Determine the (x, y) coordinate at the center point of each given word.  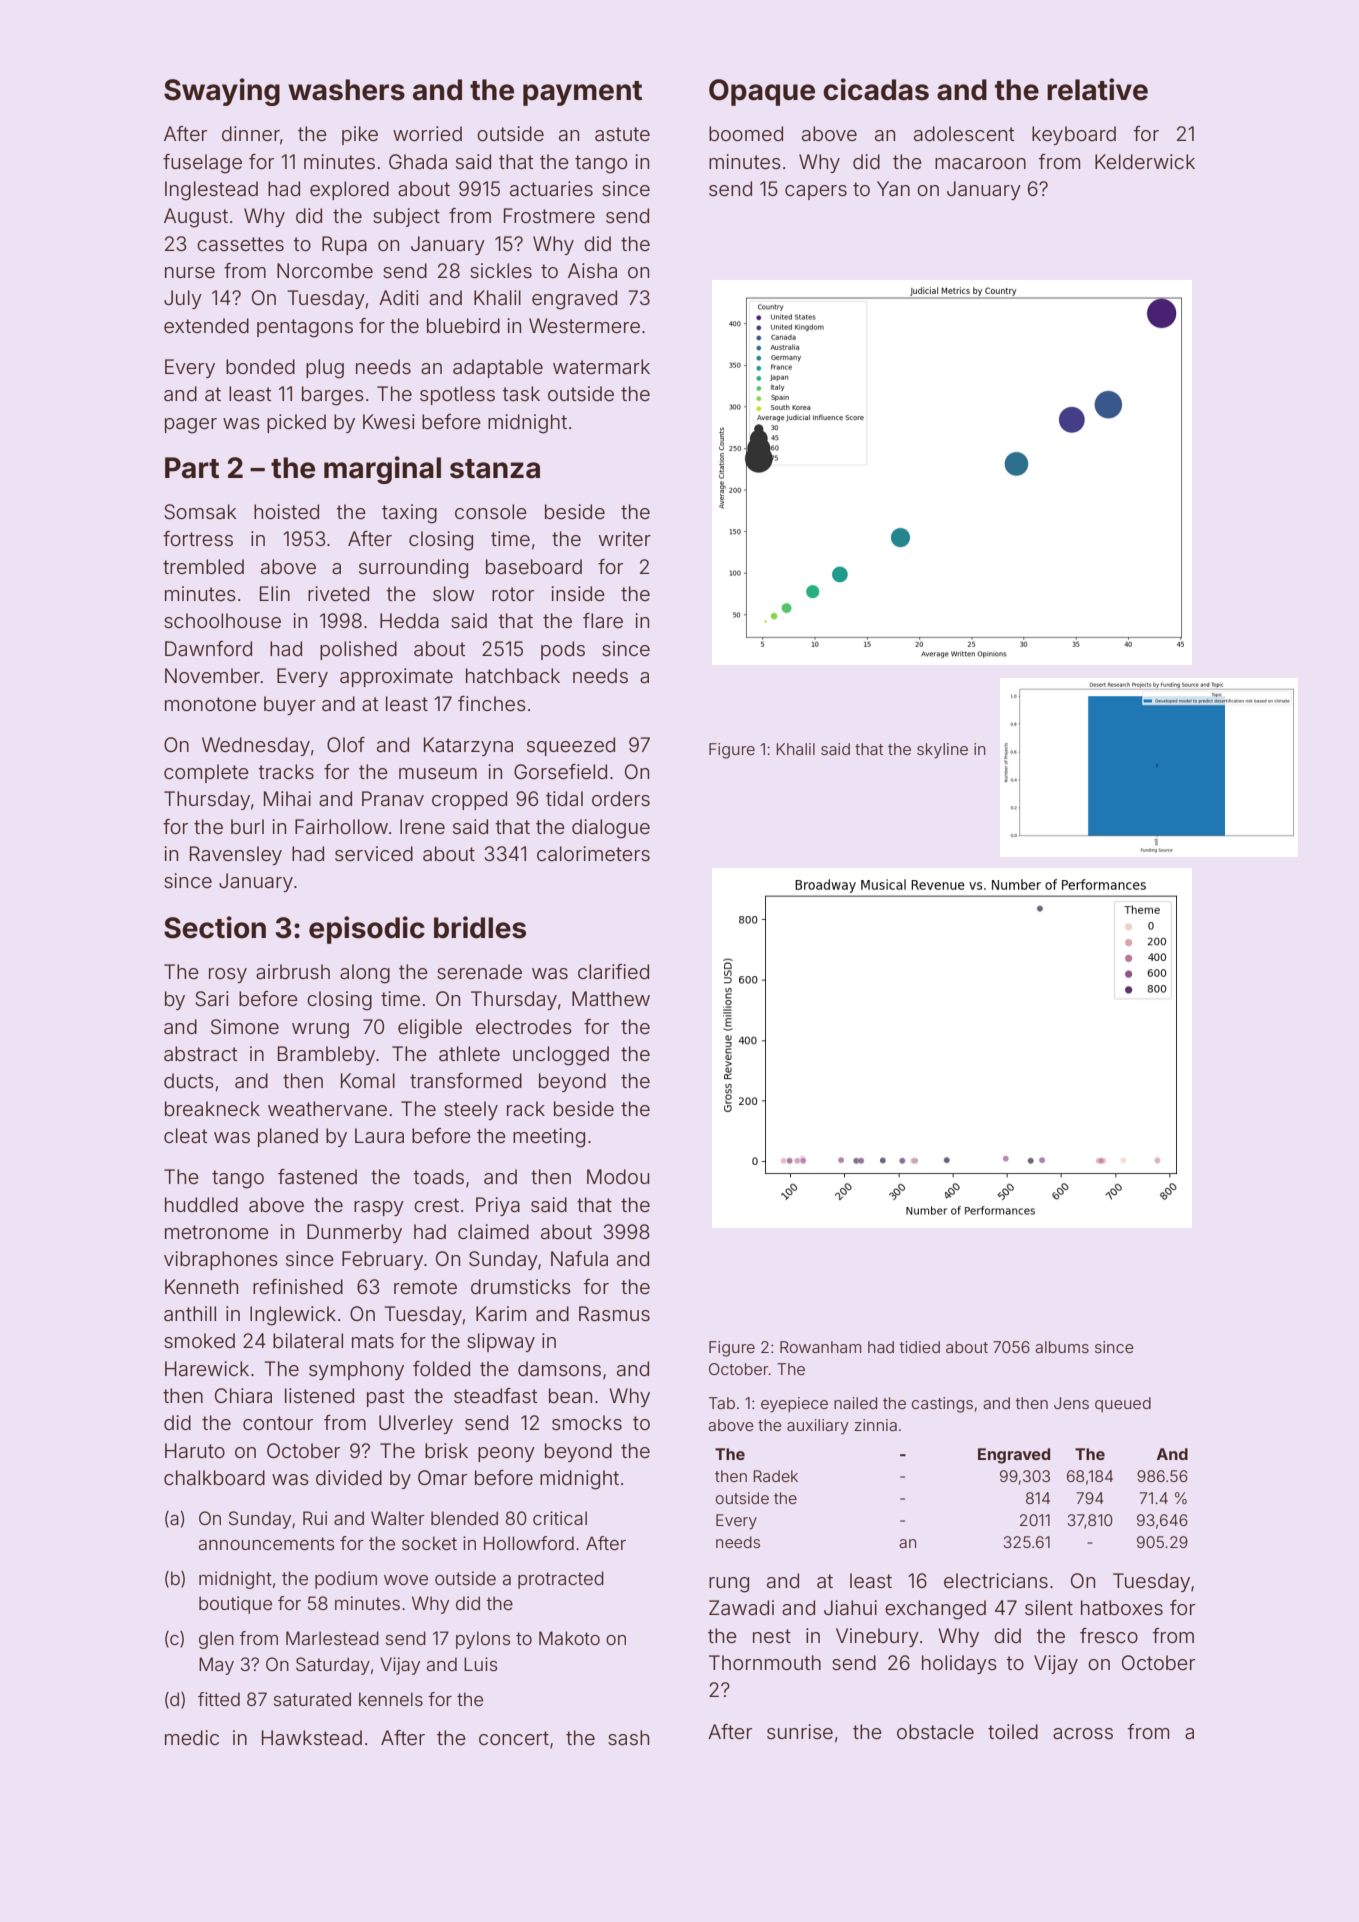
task (521, 393)
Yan (893, 188)
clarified (613, 971)
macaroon (980, 163)
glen (216, 1640)
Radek (776, 1476)
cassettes (240, 244)
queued (1123, 1404)
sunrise (800, 1731)
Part (192, 468)
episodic (367, 930)
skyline (942, 751)
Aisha (592, 270)
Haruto (195, 1451)
